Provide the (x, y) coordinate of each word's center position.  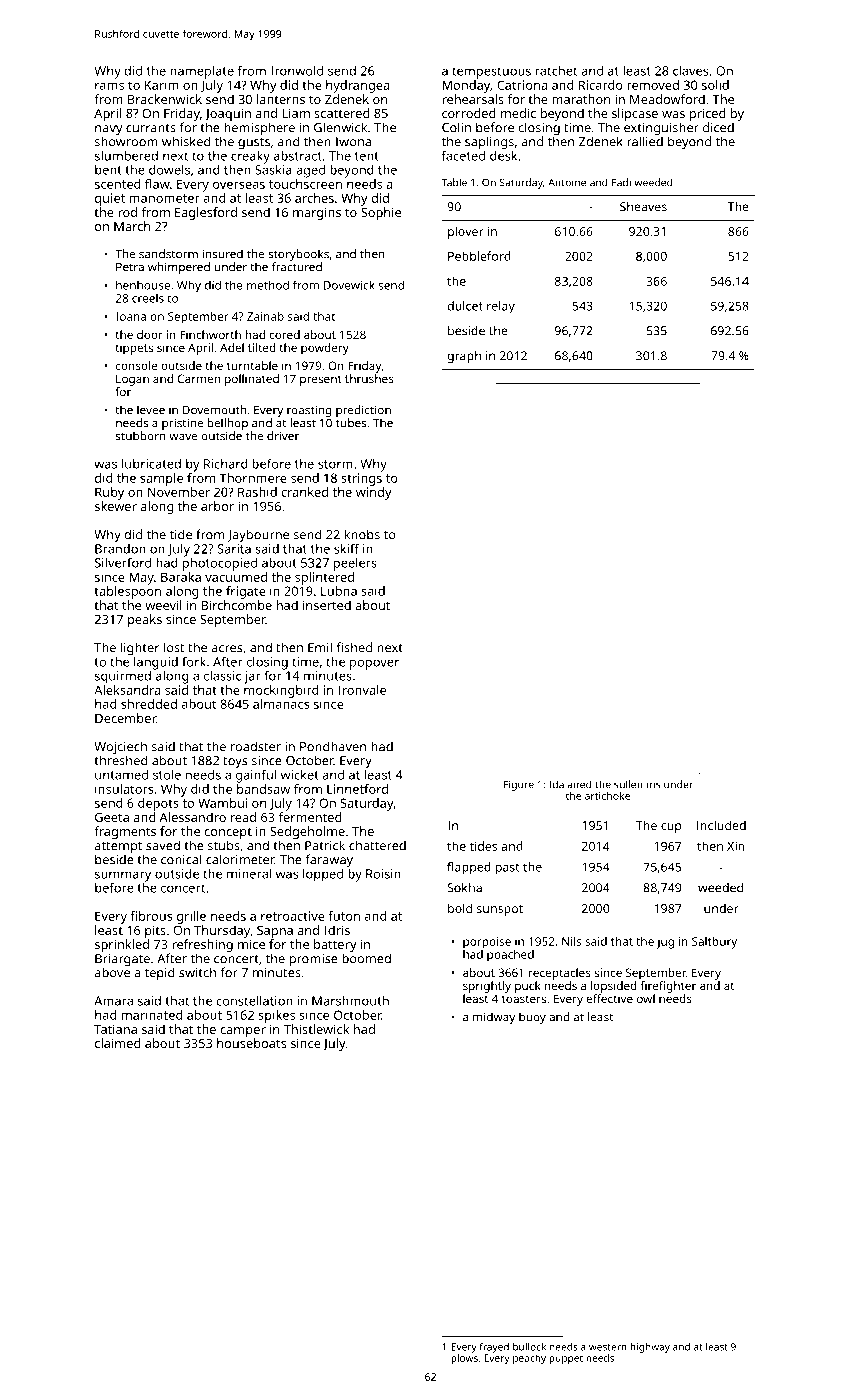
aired (579, 784)
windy (374, 493)
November (179, 492)
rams (109, 86)
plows (464, 1359)
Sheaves (643, 207)
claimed (118, 1043)
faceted (463, 155)
